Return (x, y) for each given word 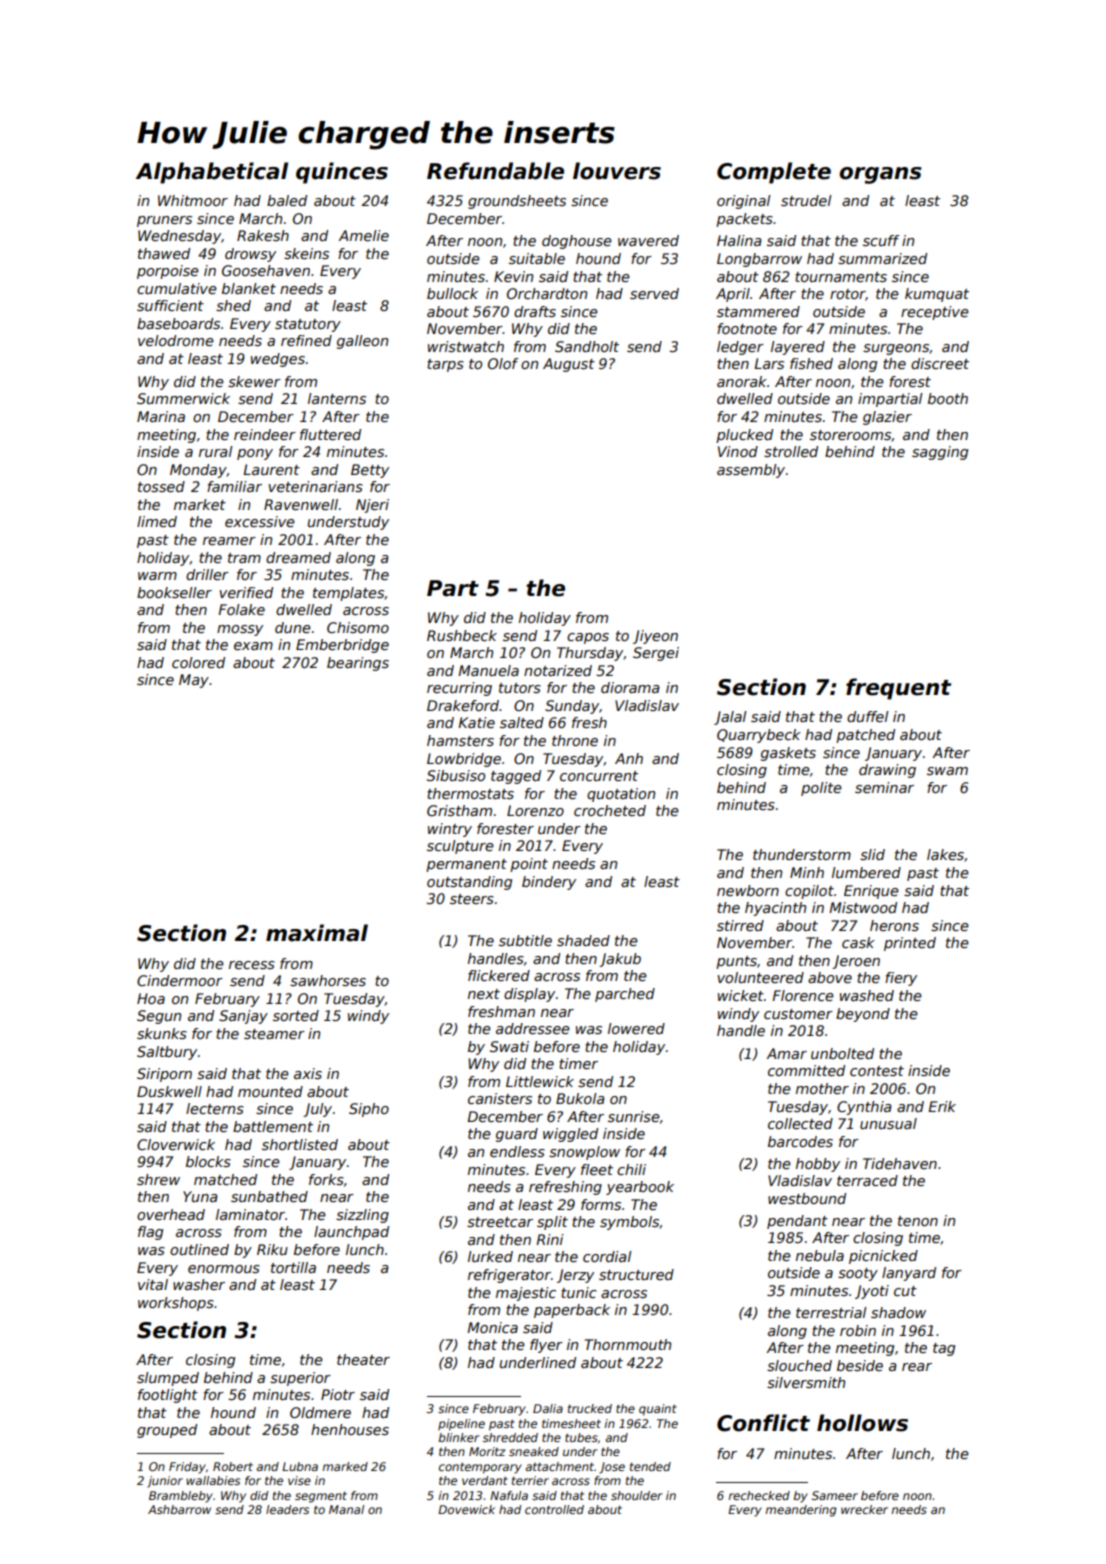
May (194, 681)
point (529, 865)
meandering (801, 1511)
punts (736, 962)
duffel (868, 716)
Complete (774, 173)
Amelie (364, 235)
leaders (287, 1509)
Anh (629, 758)
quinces (342, 173)
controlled (554, 1509)
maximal (317, 933)
